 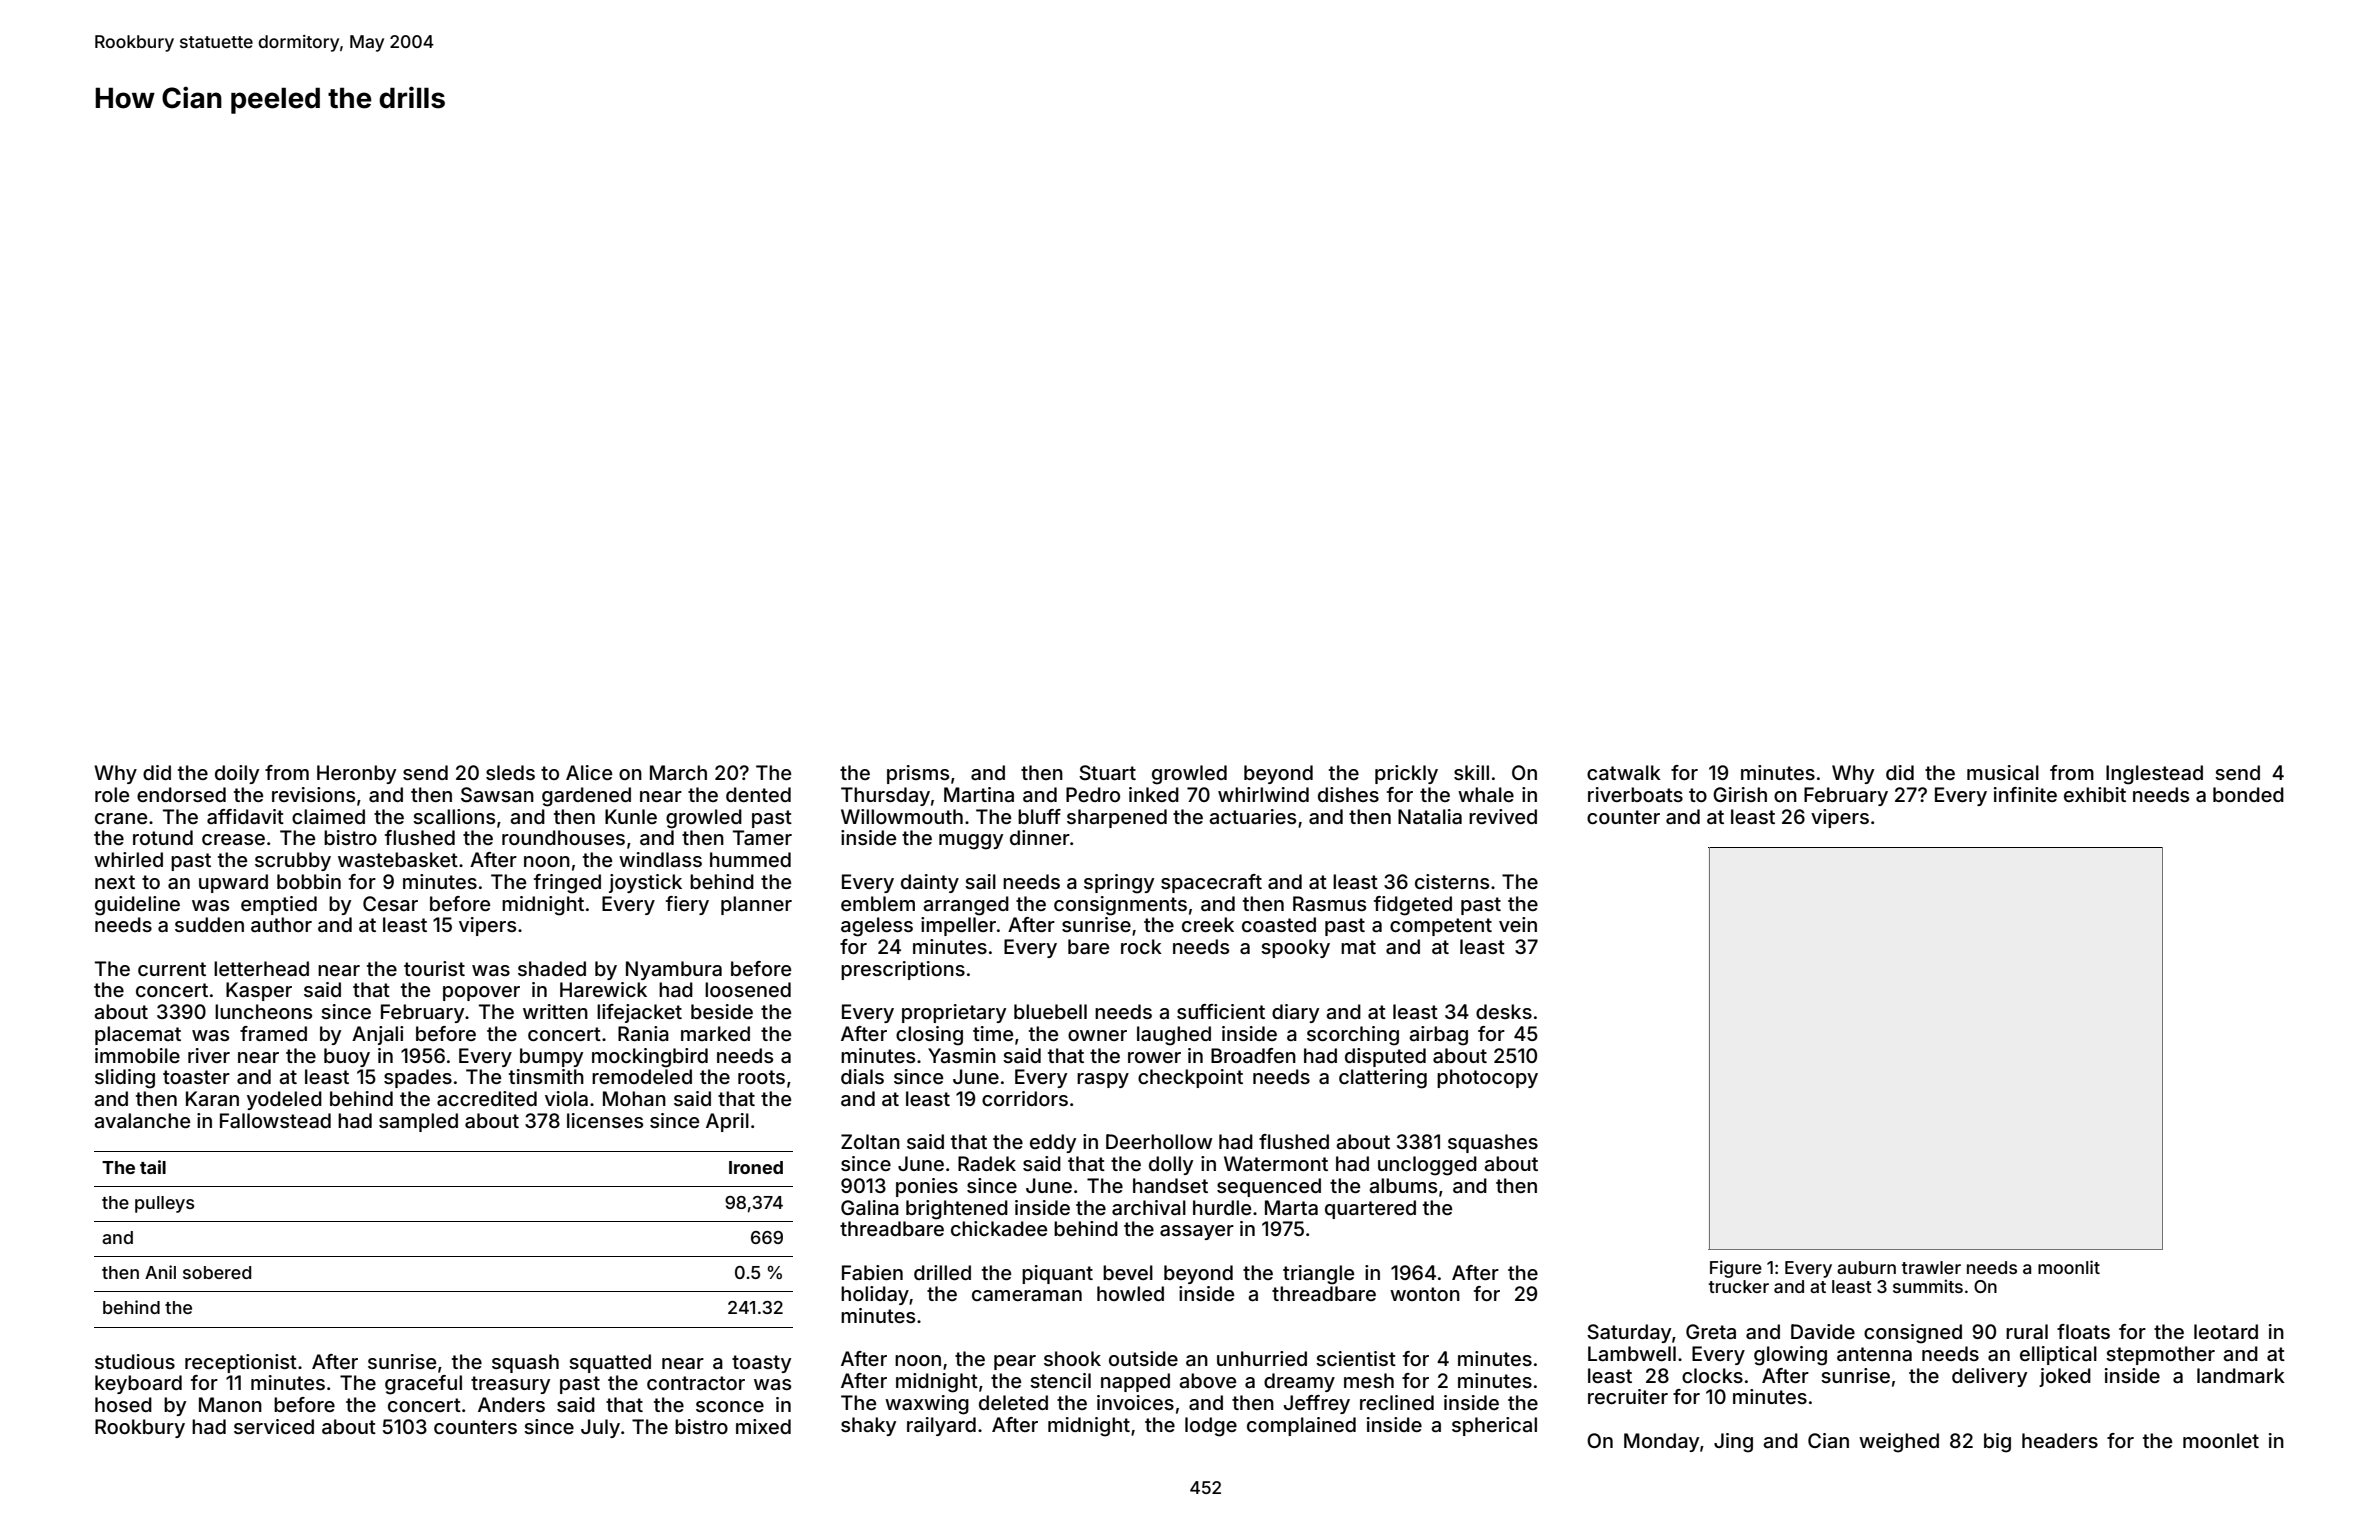 What do you see at coordinates (279, 905) in the screenshot?
I see `emptied` at bounding box center [279, 905].
